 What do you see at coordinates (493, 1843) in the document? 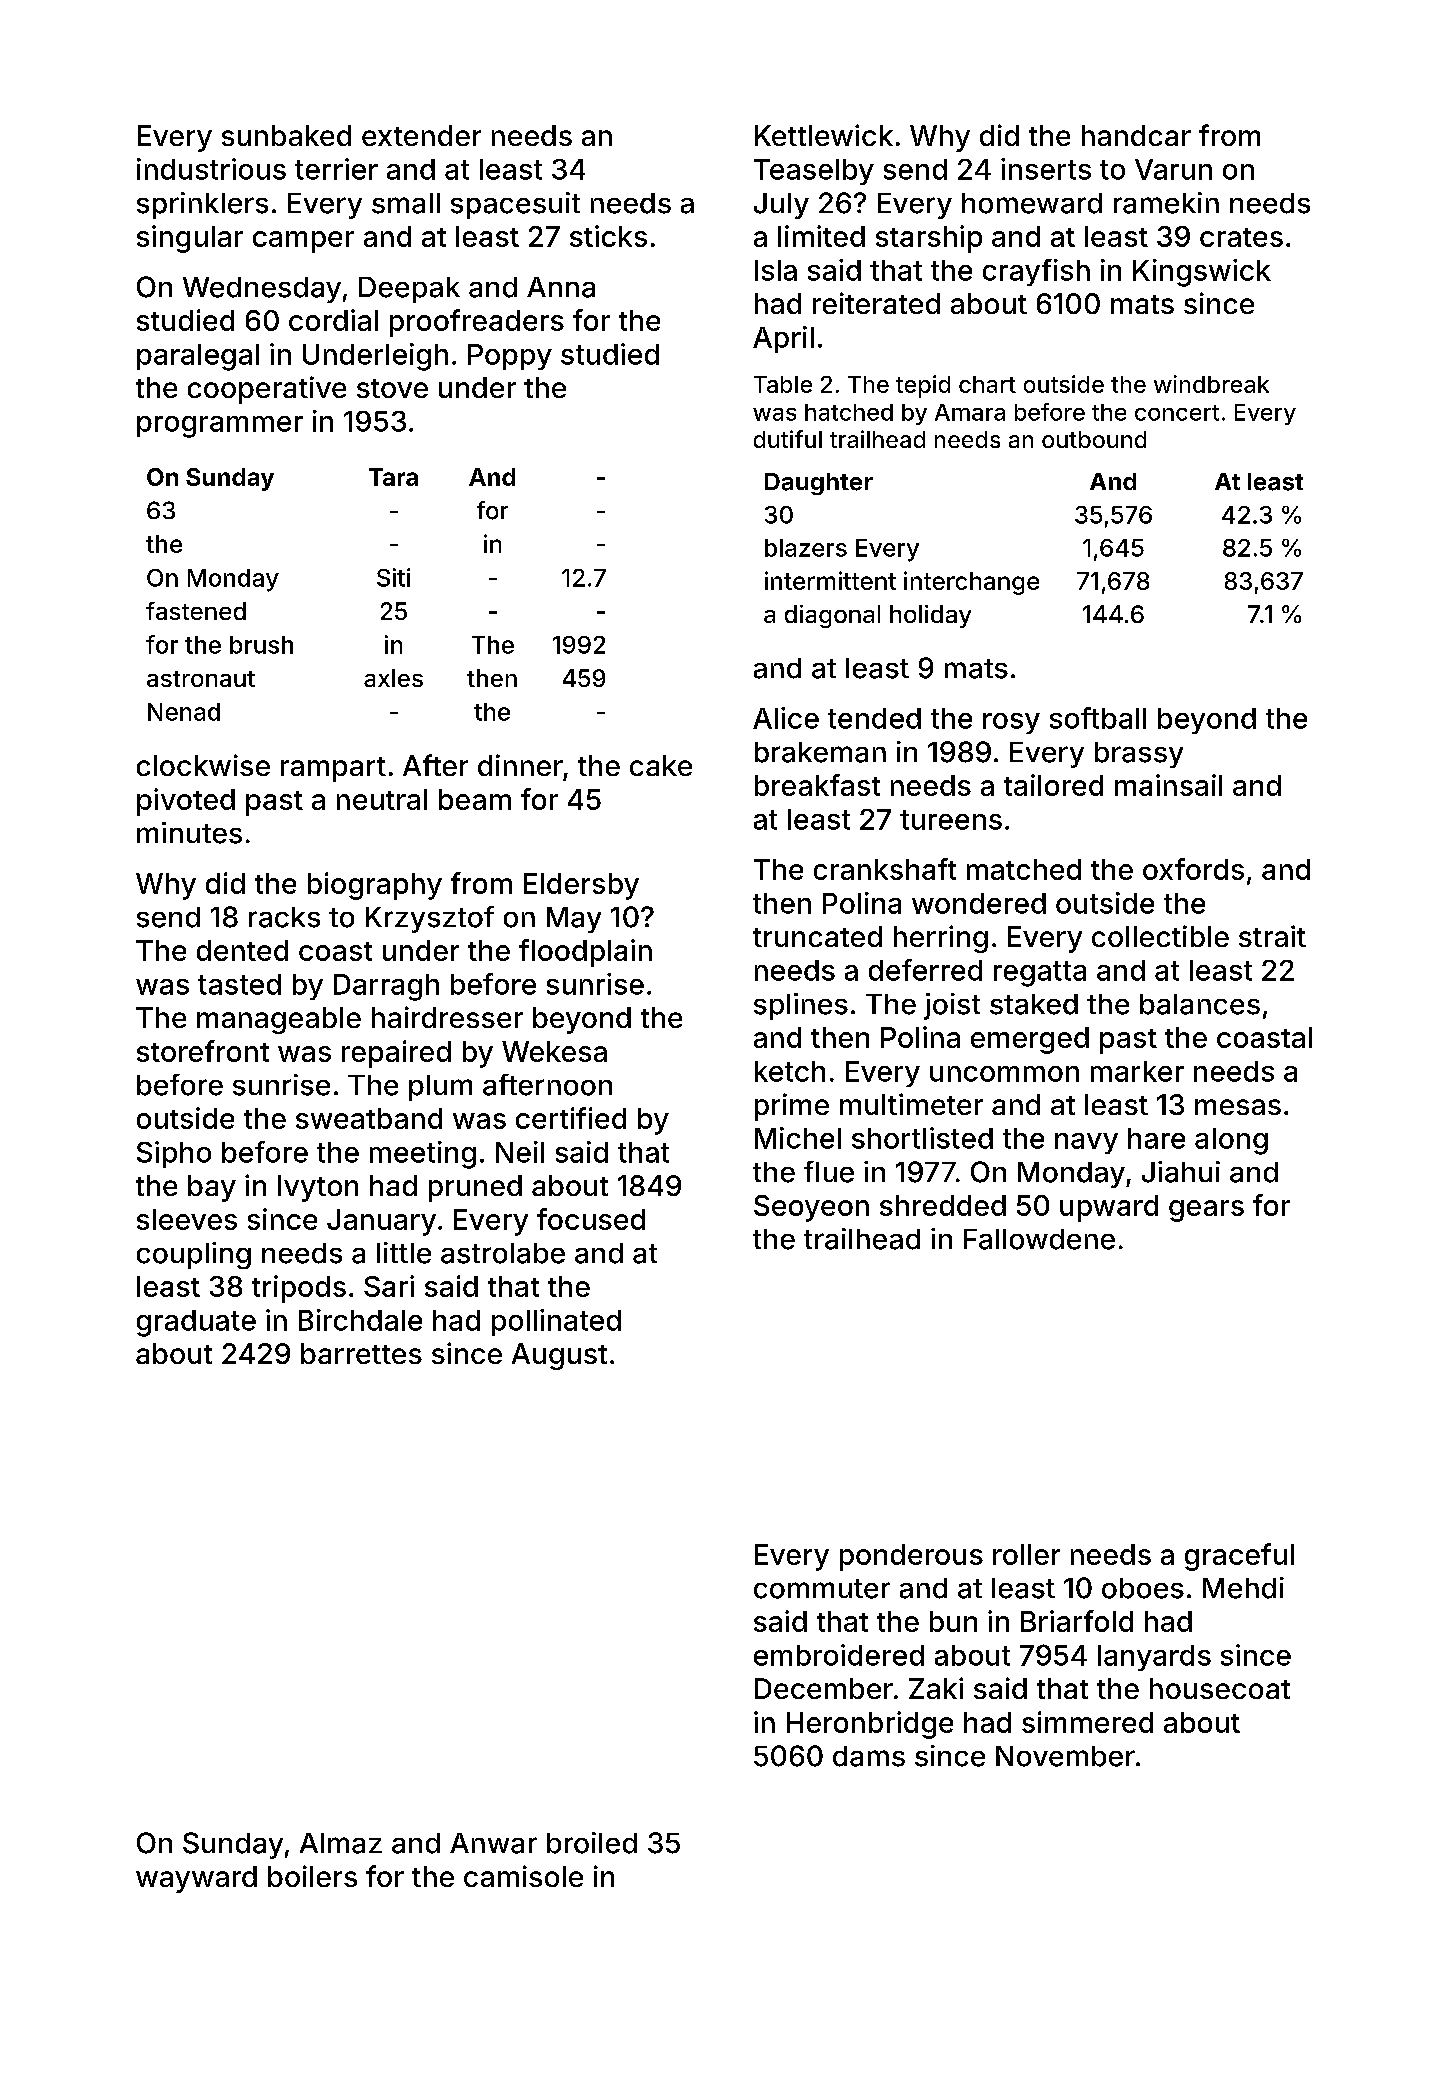
I see `Anwar` at bounding box center [493, 1843].
